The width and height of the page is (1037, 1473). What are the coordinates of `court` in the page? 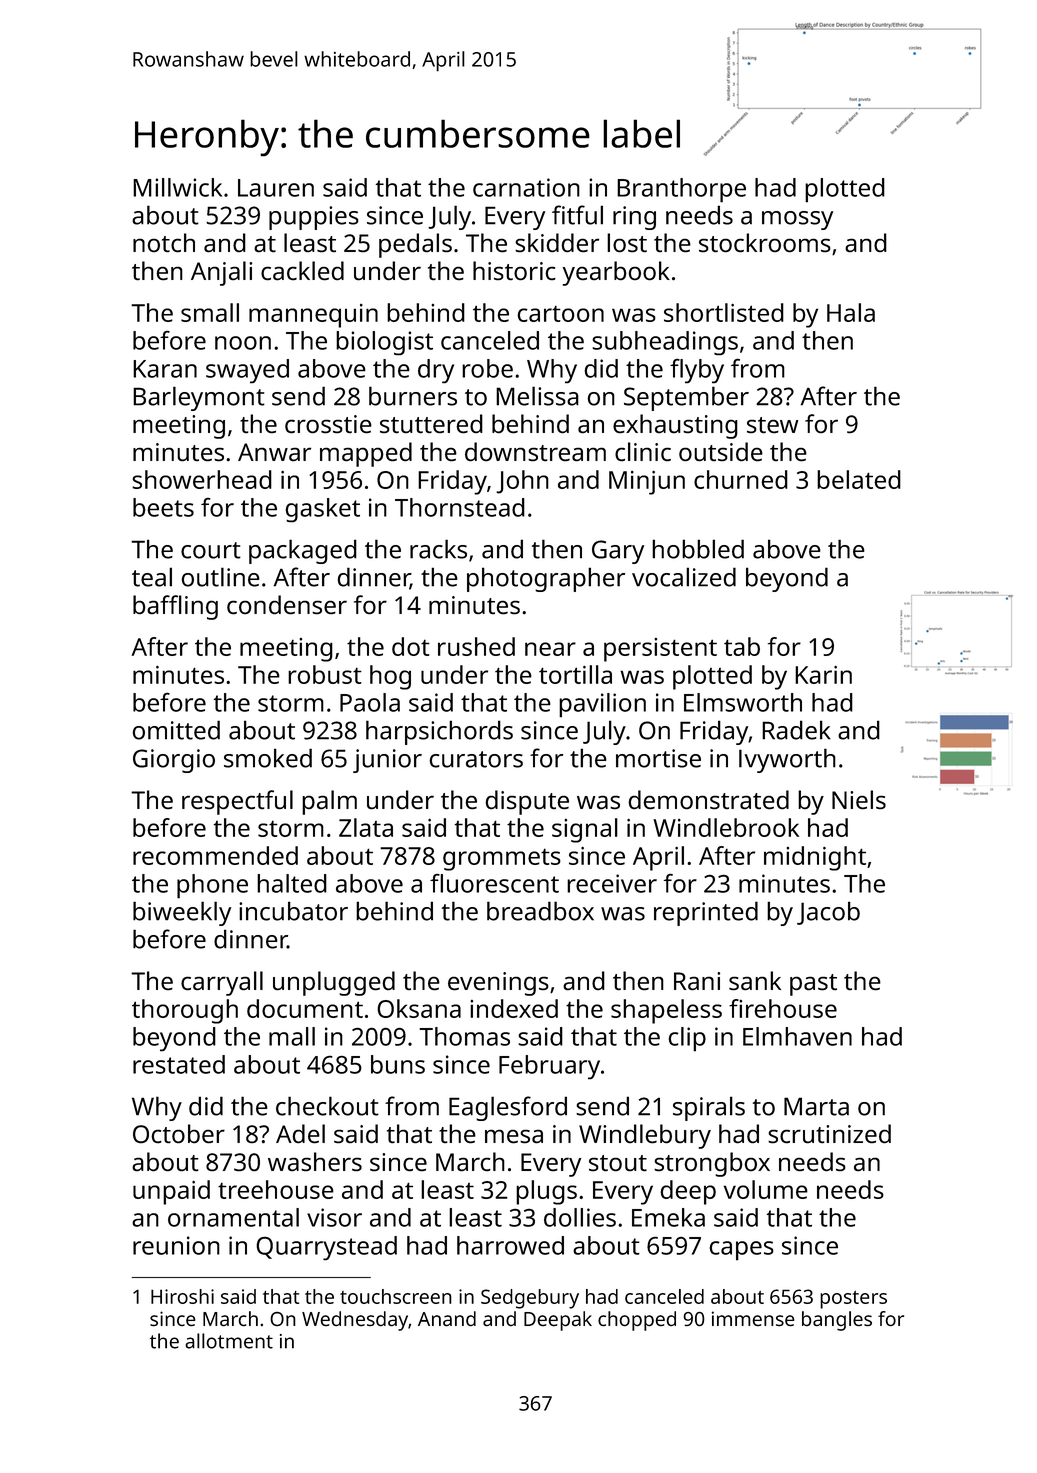 It's located at (211, 550).
